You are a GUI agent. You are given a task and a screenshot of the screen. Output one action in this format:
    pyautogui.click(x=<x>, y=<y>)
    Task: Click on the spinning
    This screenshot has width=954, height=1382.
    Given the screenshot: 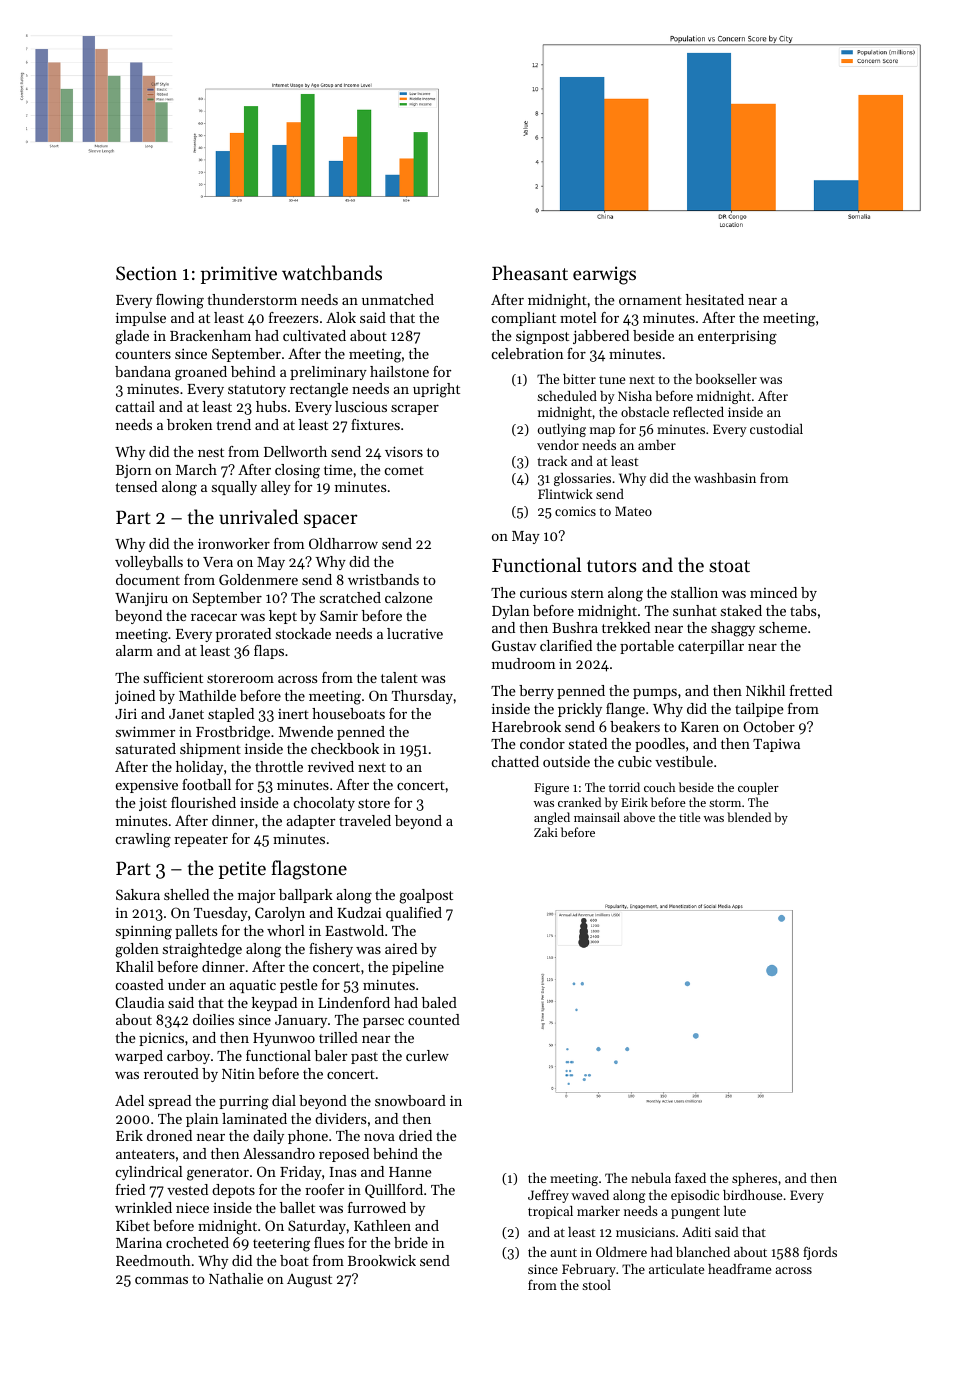 What is the action you would take?
    pyautogui.click(x=144, y=932)
